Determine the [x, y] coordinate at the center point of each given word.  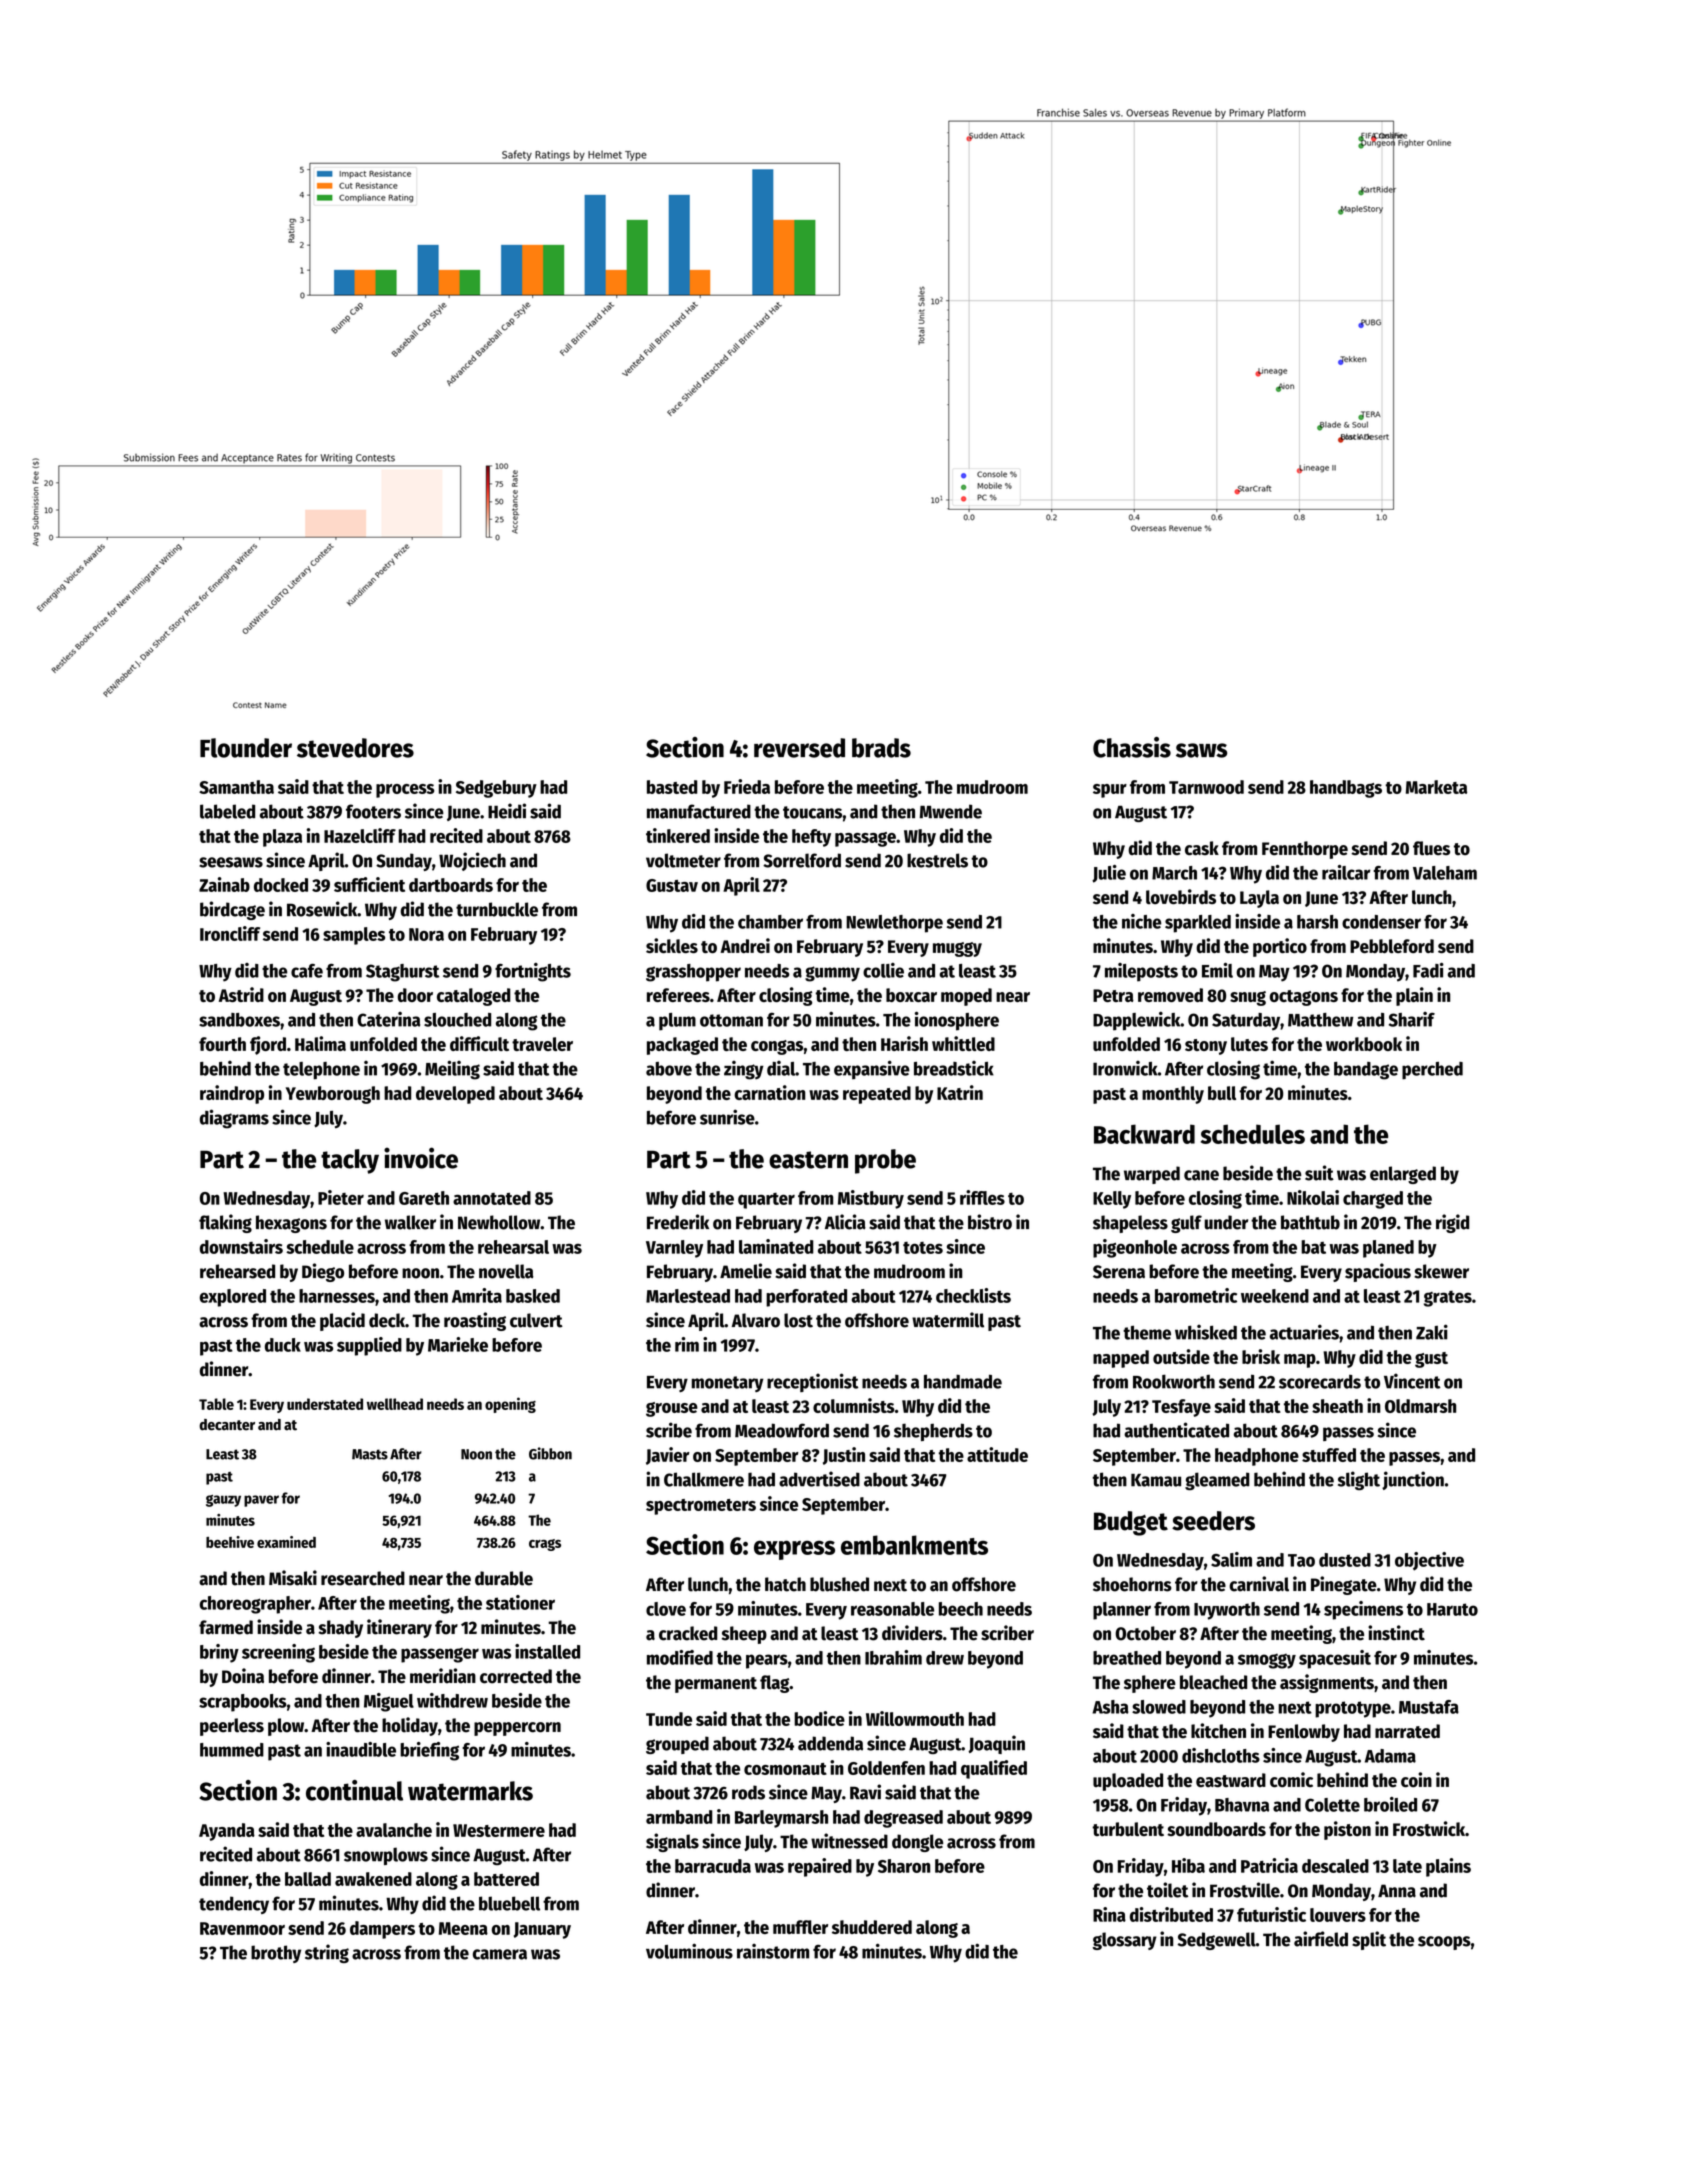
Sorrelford [802, 860]
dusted [1345, 1560]
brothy [276, 1954]
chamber [770, 922]
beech [961, 1609]
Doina [243, 1676]
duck [283, 1345]
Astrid [241, 994]
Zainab [224, 884]
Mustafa [1429, 1707]
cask [1202, 848]
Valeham [1445, 873]
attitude [997, 1454]
